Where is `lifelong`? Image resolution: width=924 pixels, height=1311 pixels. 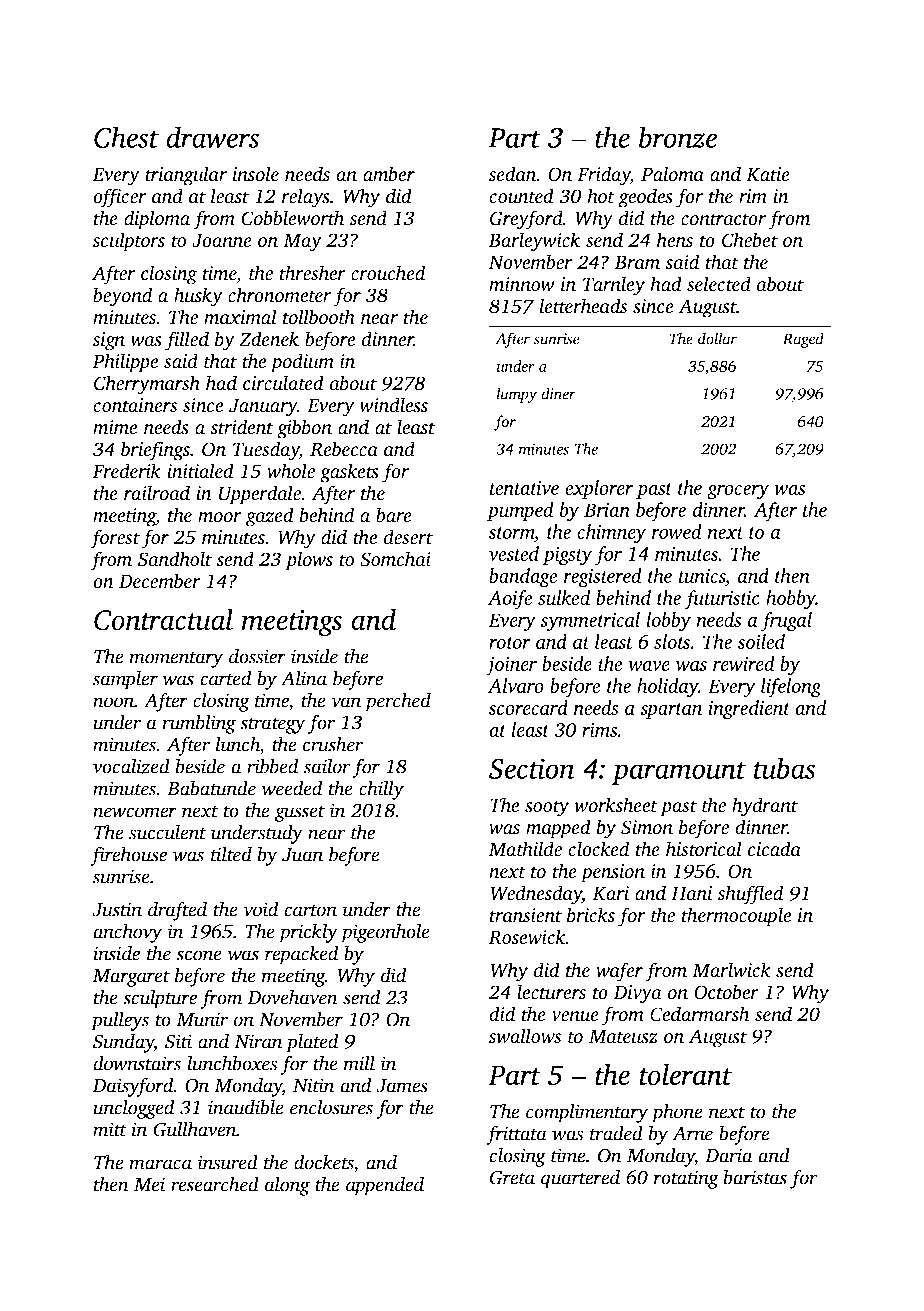
lifelong is located at coordinates (791, 688).
